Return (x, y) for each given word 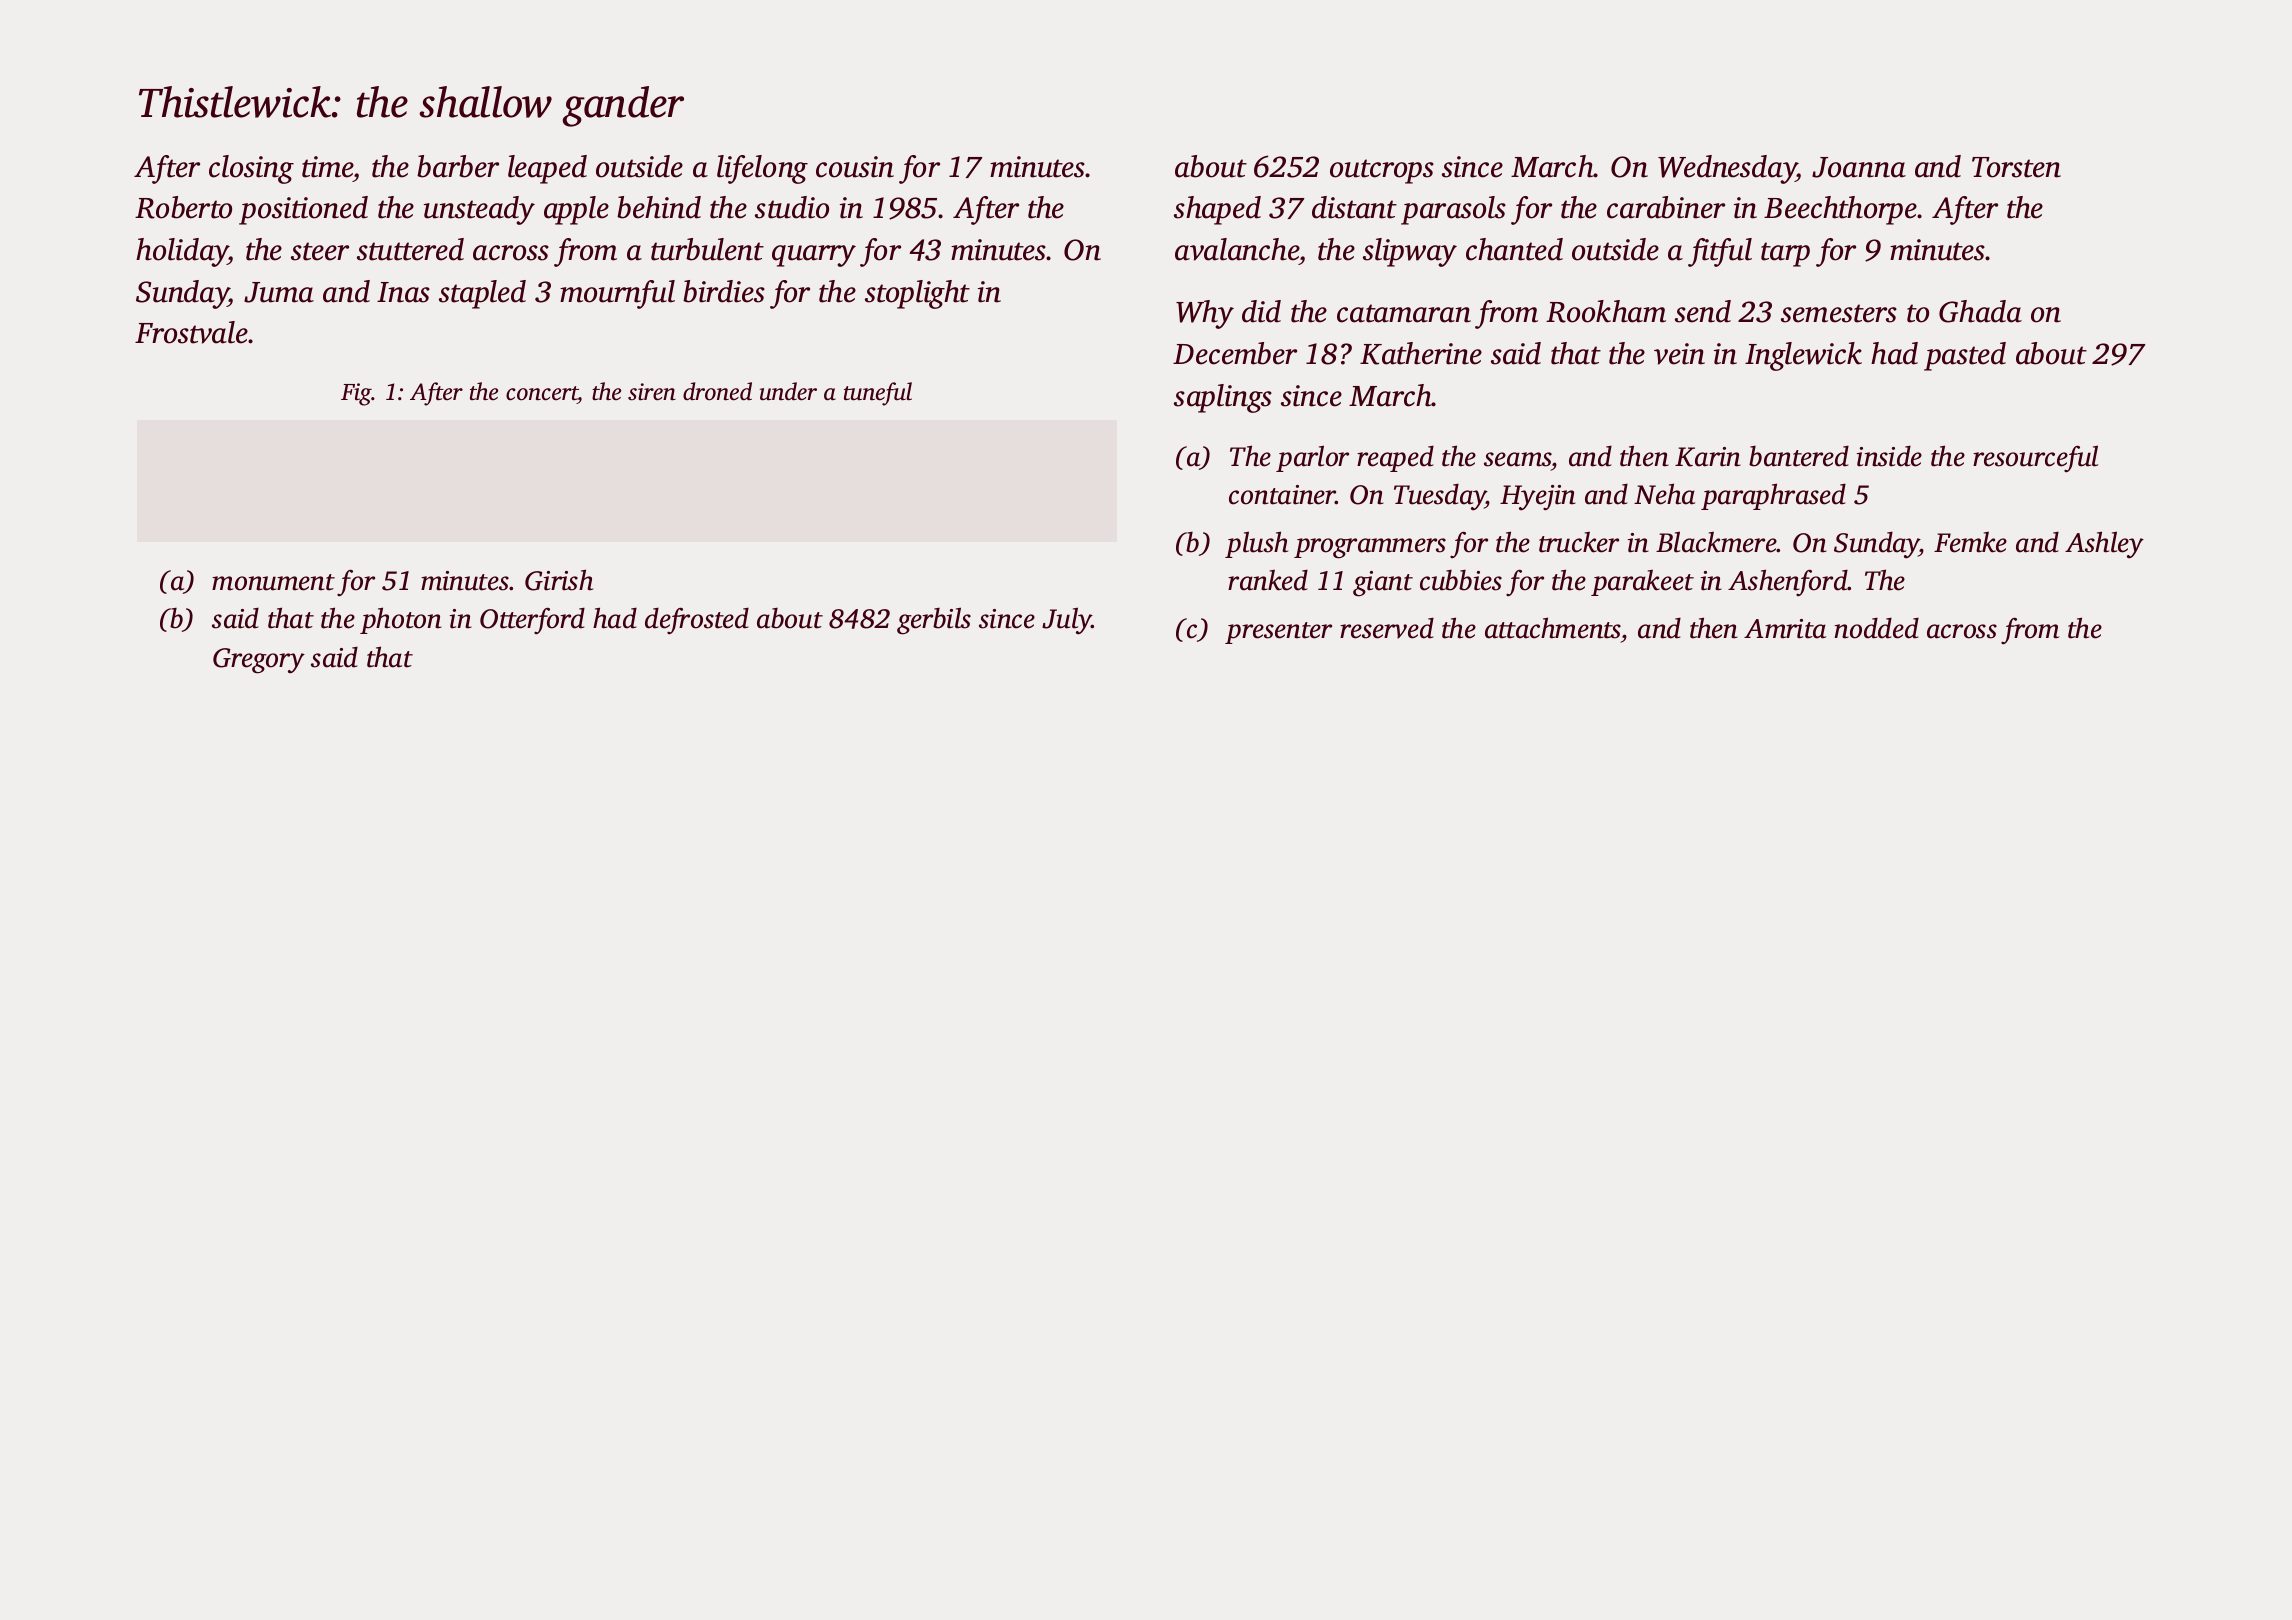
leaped (547, 169)
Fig (356, 394)
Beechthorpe (1841, 210)
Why (1205, 314)
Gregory (259, 661)
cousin (855, 167)
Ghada (1980, 311)
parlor (1312, 458)
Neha (1664, 494)
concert (542, 393)
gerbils (934, 621)
